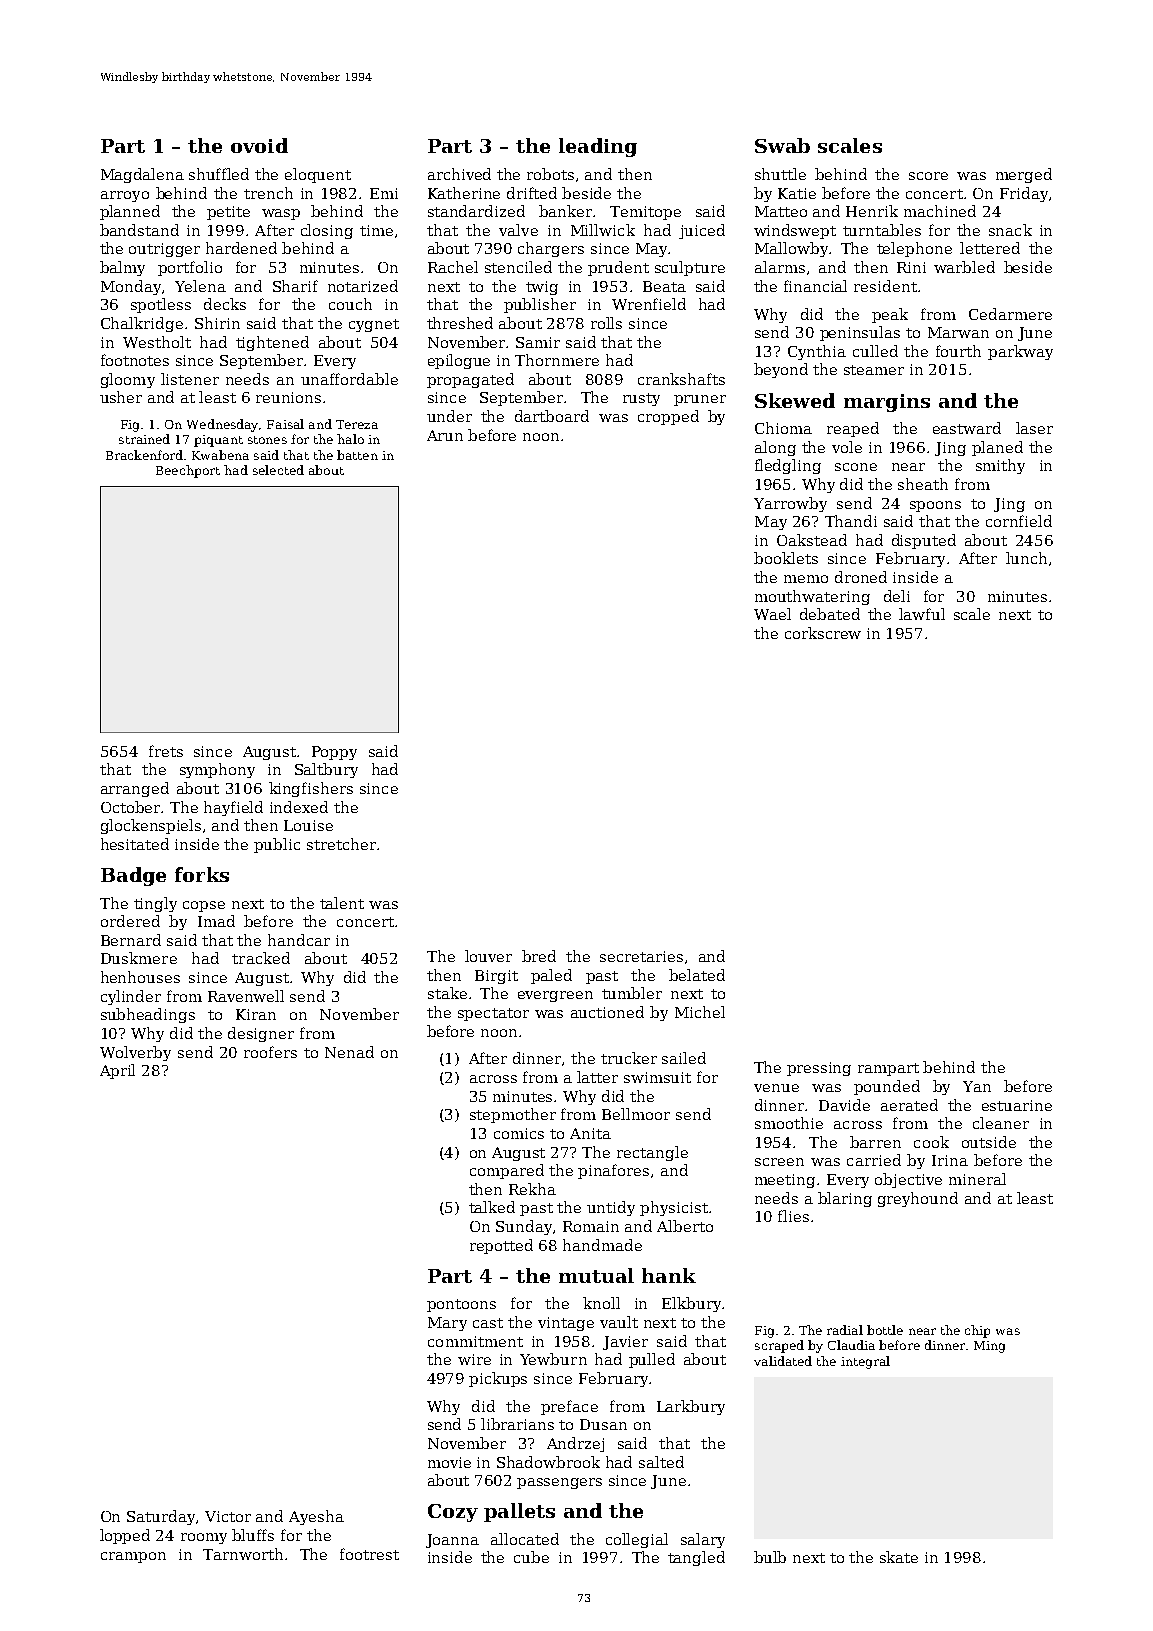  I want to click on lawful, so click(922, 614).
